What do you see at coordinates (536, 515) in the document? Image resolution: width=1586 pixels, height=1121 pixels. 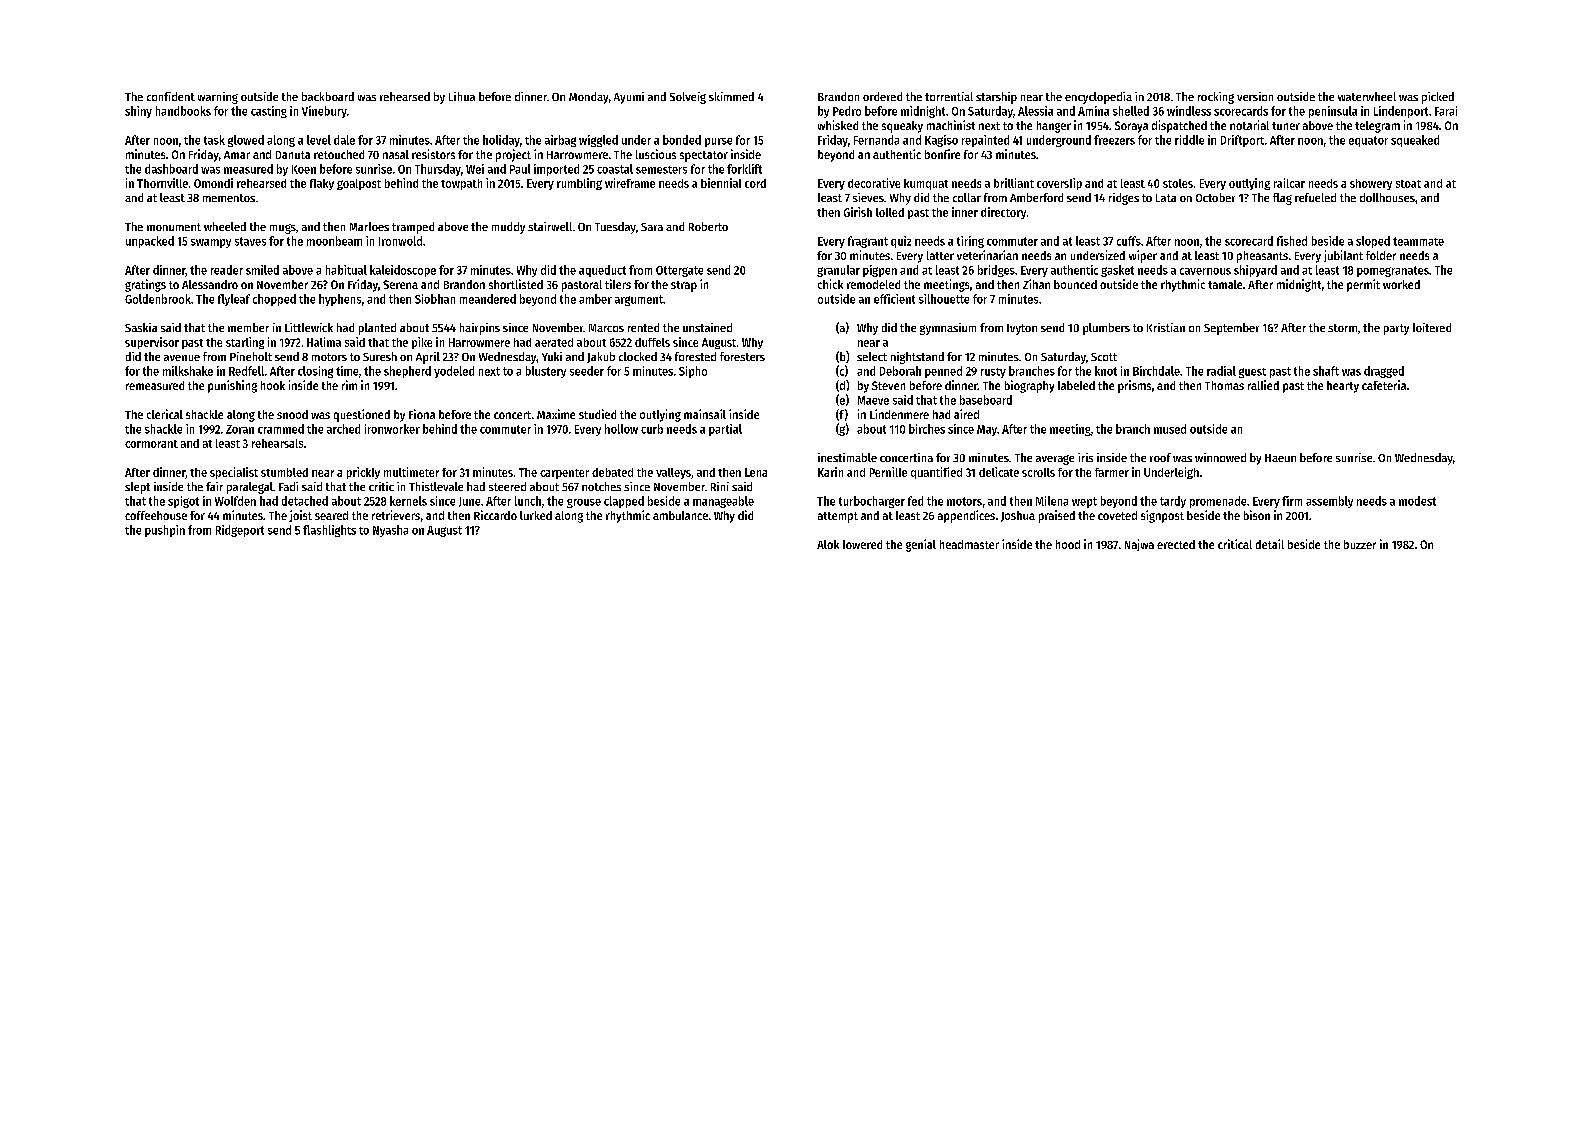 I see `lurked` at bounding box center [536, 515].
